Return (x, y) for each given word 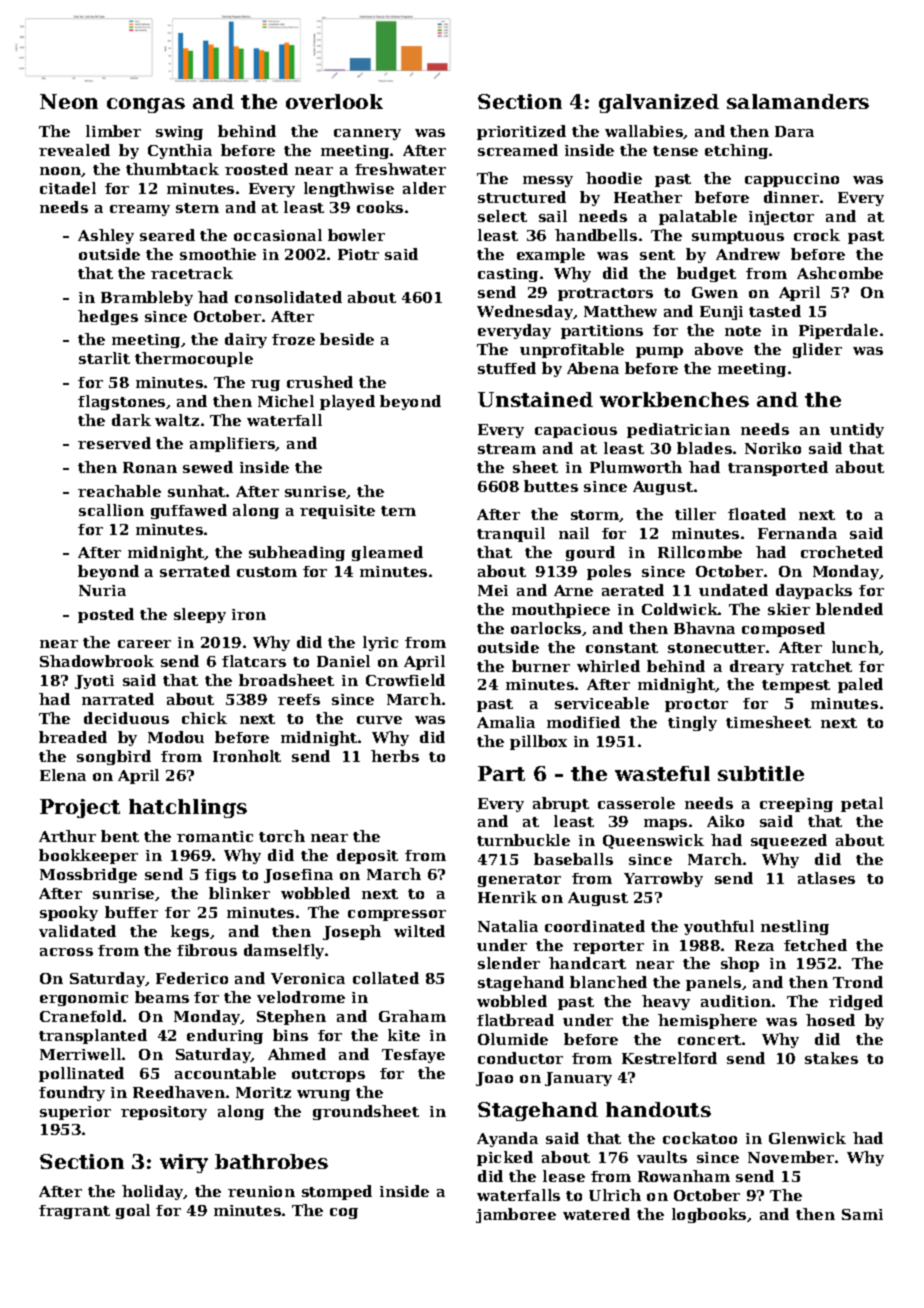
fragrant (74, 1212)
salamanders (798, 101)
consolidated (288, 297)
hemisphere (707, 1021)
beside (347, 339)
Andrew (748, 254)
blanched (608, 982)
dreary (757, 667)
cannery (367, 134)
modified (583, 722)
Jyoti (94, 682)
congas (146, 105)
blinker (239, 893)
